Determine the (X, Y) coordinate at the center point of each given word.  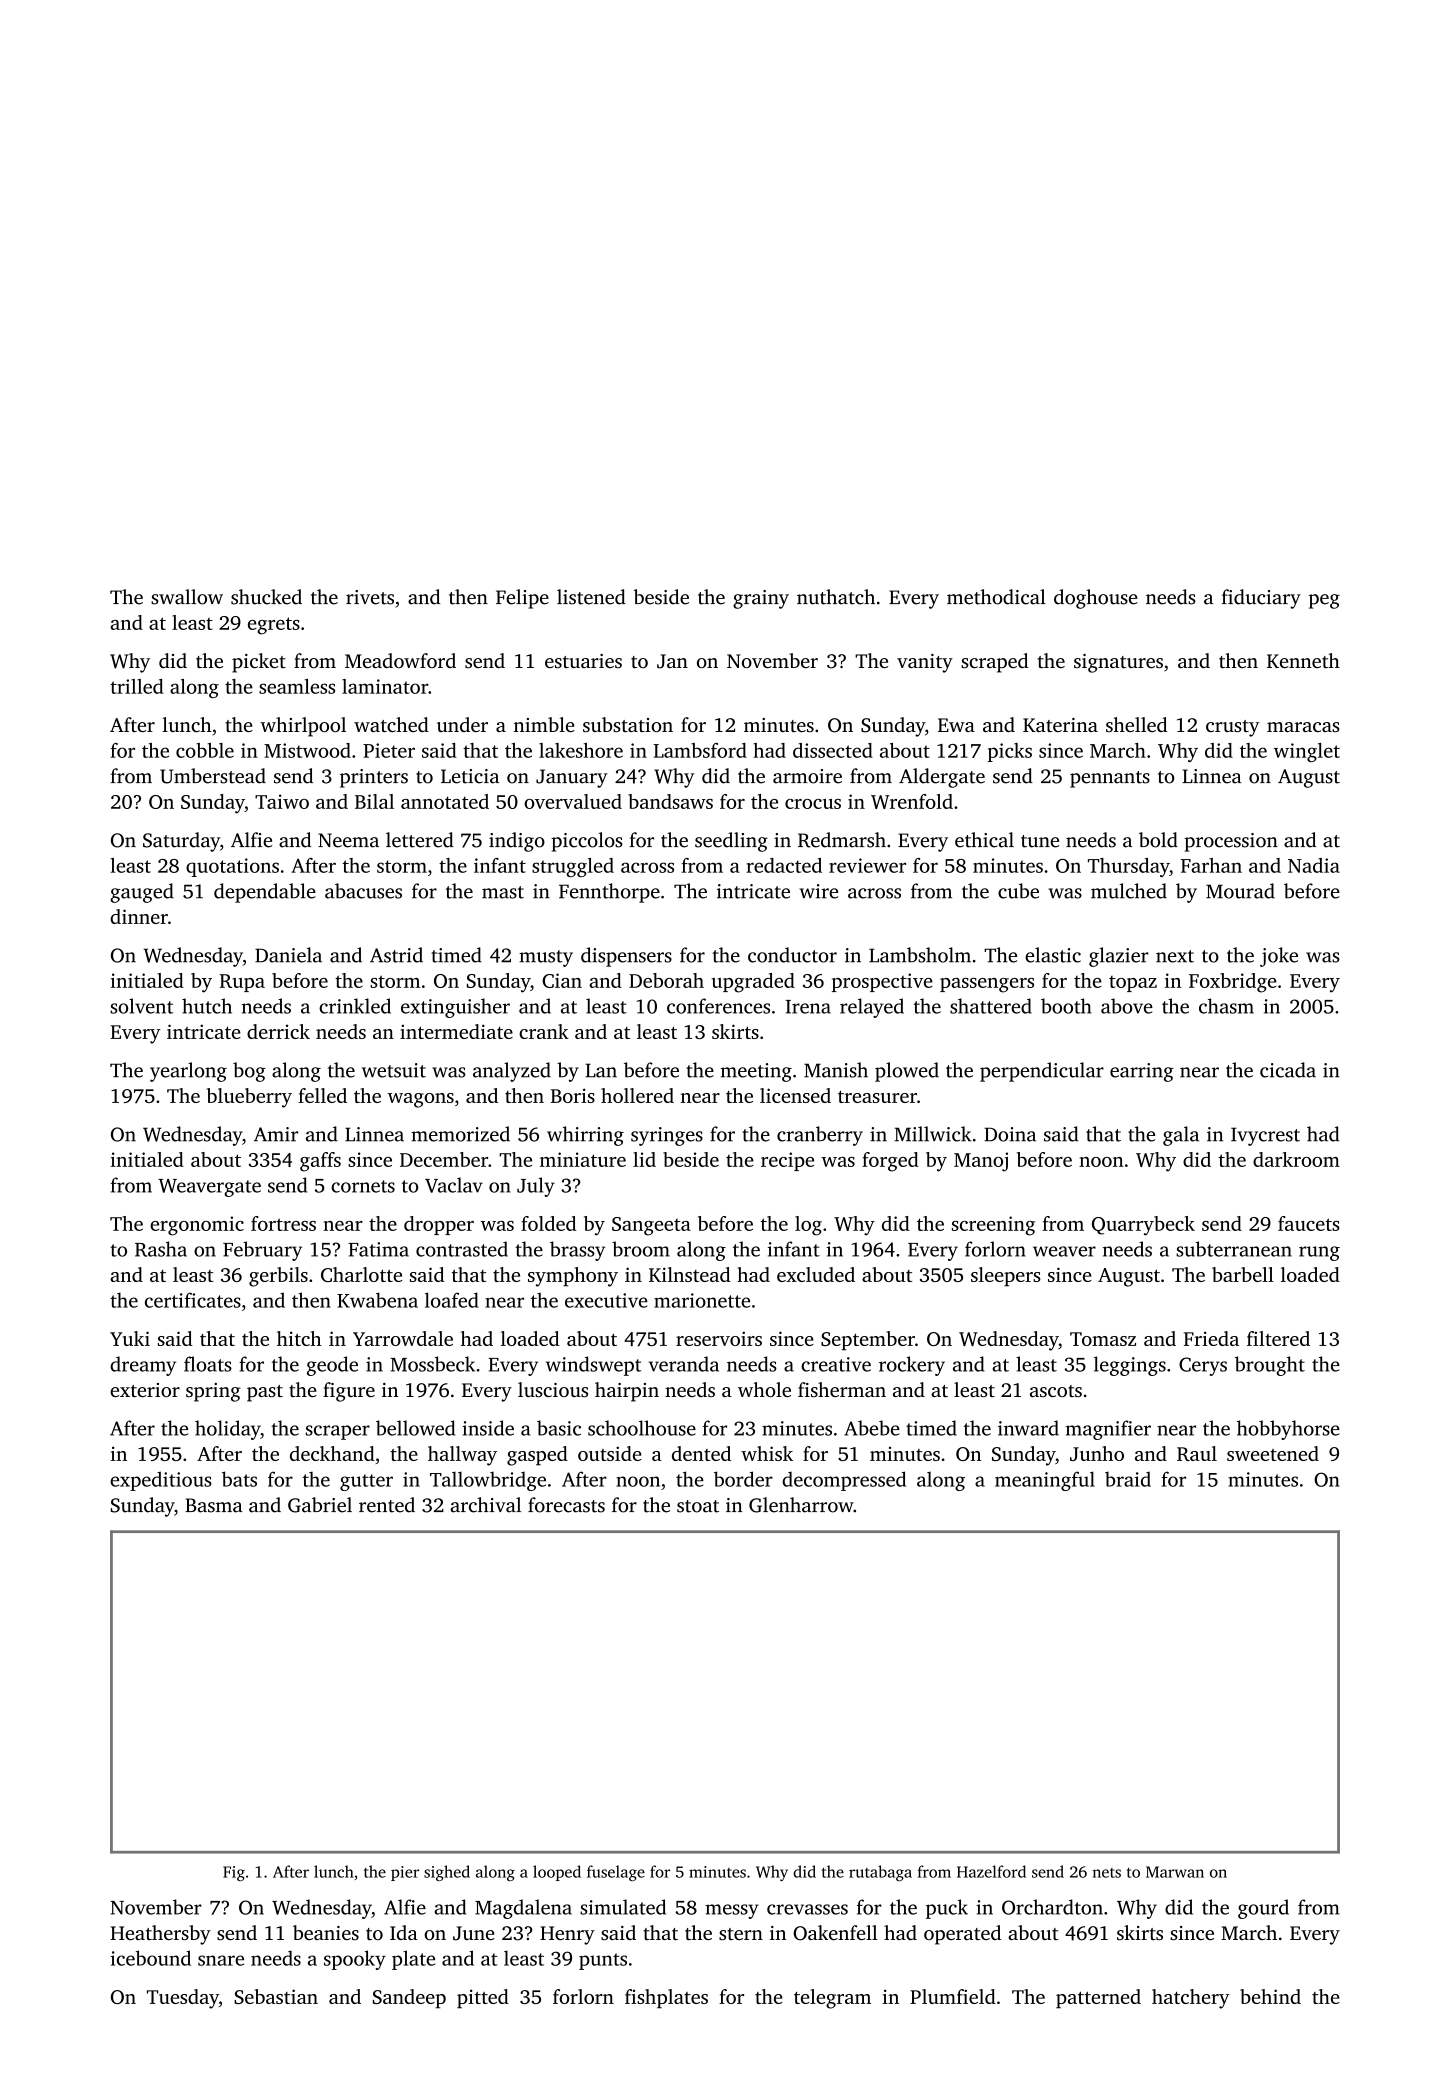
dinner (139, 916)
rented (387, 1505)
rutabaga (880, 1873)
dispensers (626, 957)
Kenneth (1303, 660)
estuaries (583, 661)
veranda (684, 1364)
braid (1128, 1479)
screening (993, 1226)
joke (1279, 957)
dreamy (143, 1366)
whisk (767, 1453)
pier (405, 1873)
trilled (137, 686)
